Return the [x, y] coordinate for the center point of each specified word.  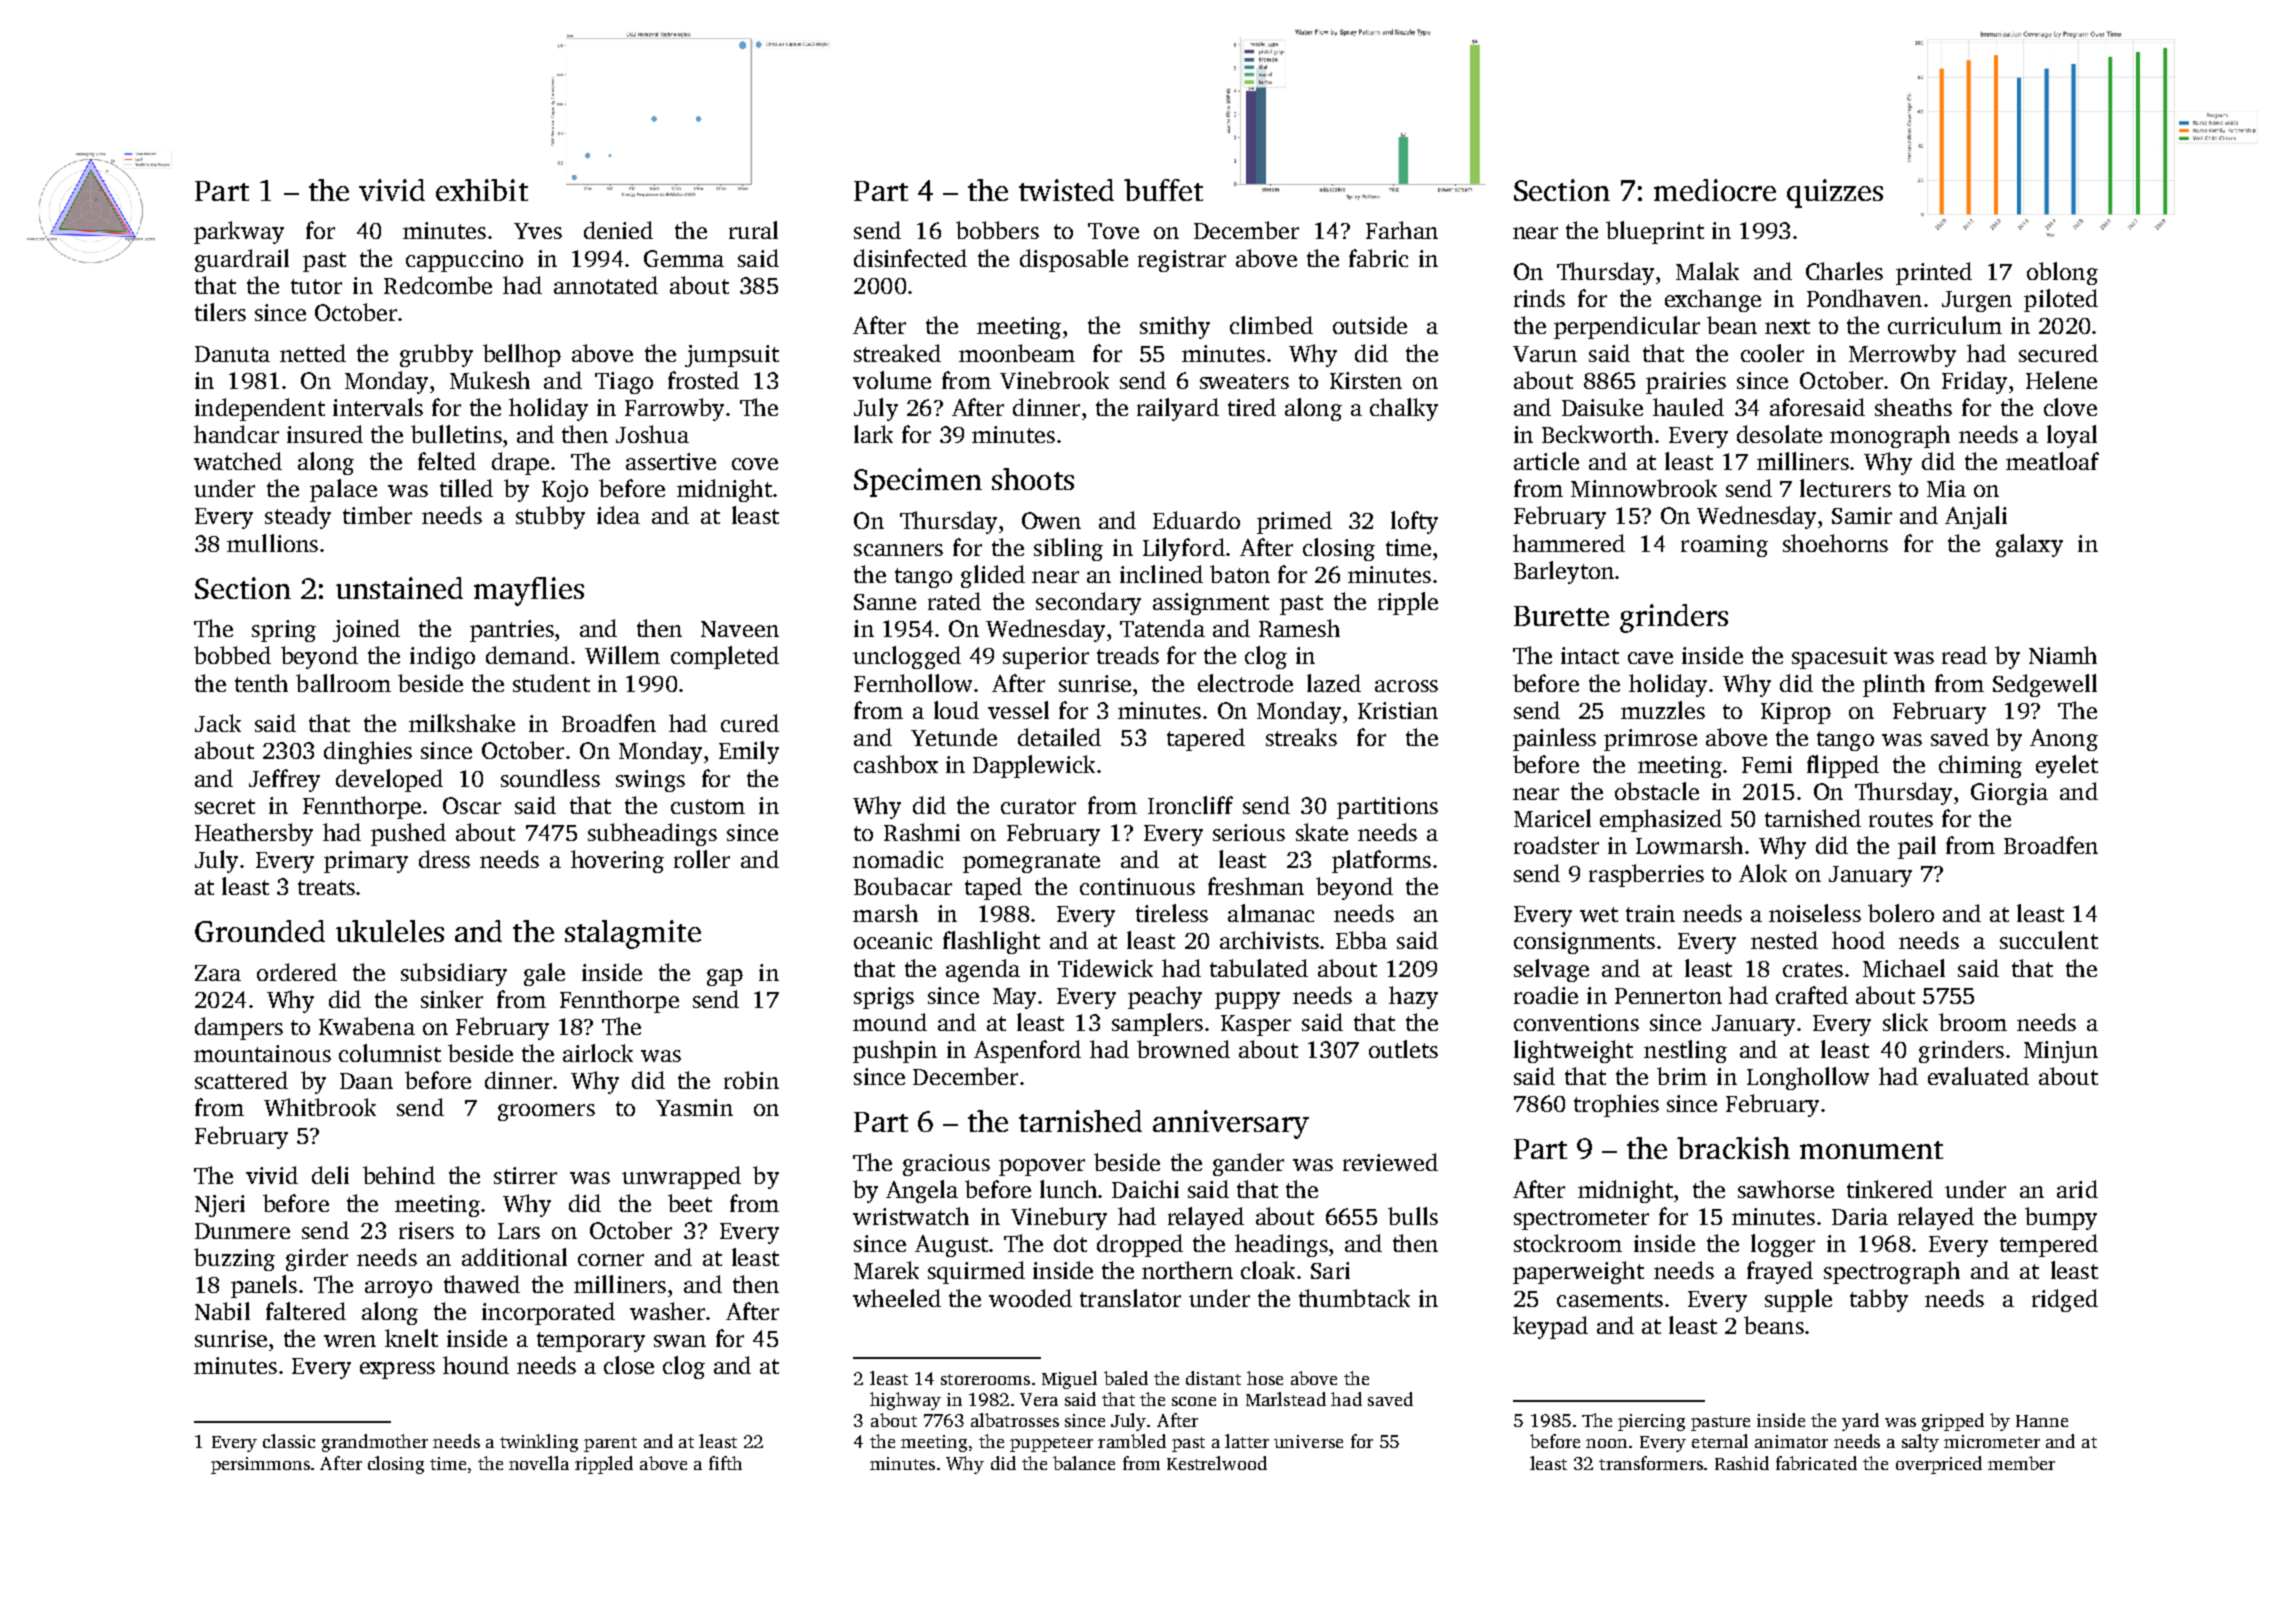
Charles [1844, 271]
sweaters [1244, 381]
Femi [1767, 764]
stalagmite [633, 934]
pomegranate [1031, 863]
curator [1038, 806]
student [551, 683]
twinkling [539, 1443]
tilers [220, 312]
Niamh [2063, 655]
